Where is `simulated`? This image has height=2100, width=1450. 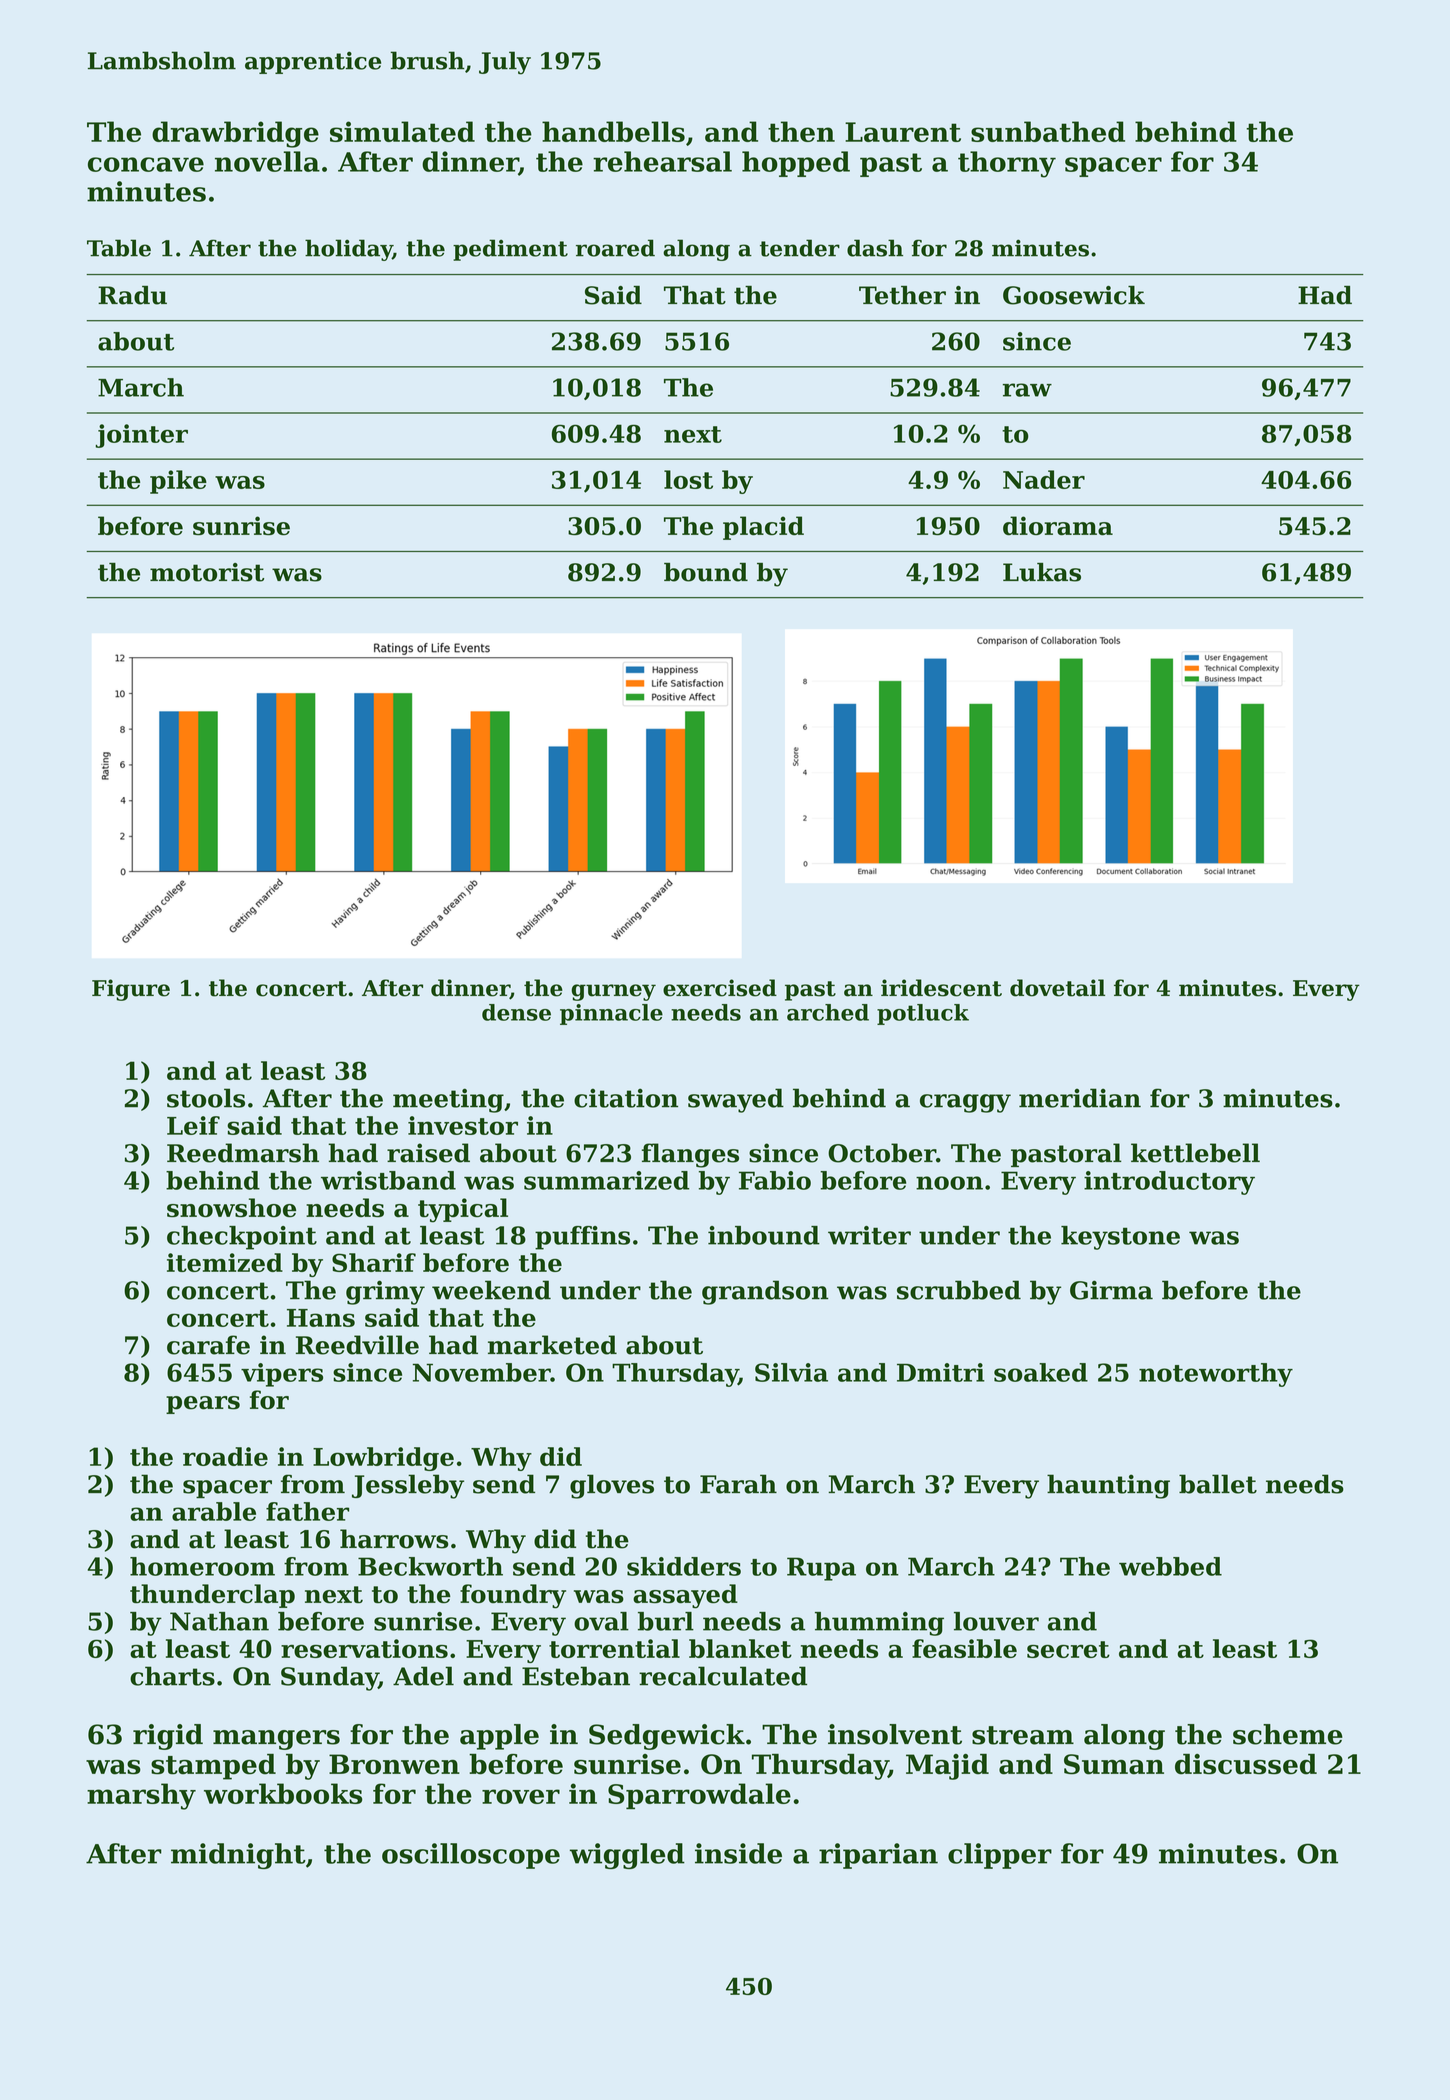 simulated is located at coordinates (402, 131).
